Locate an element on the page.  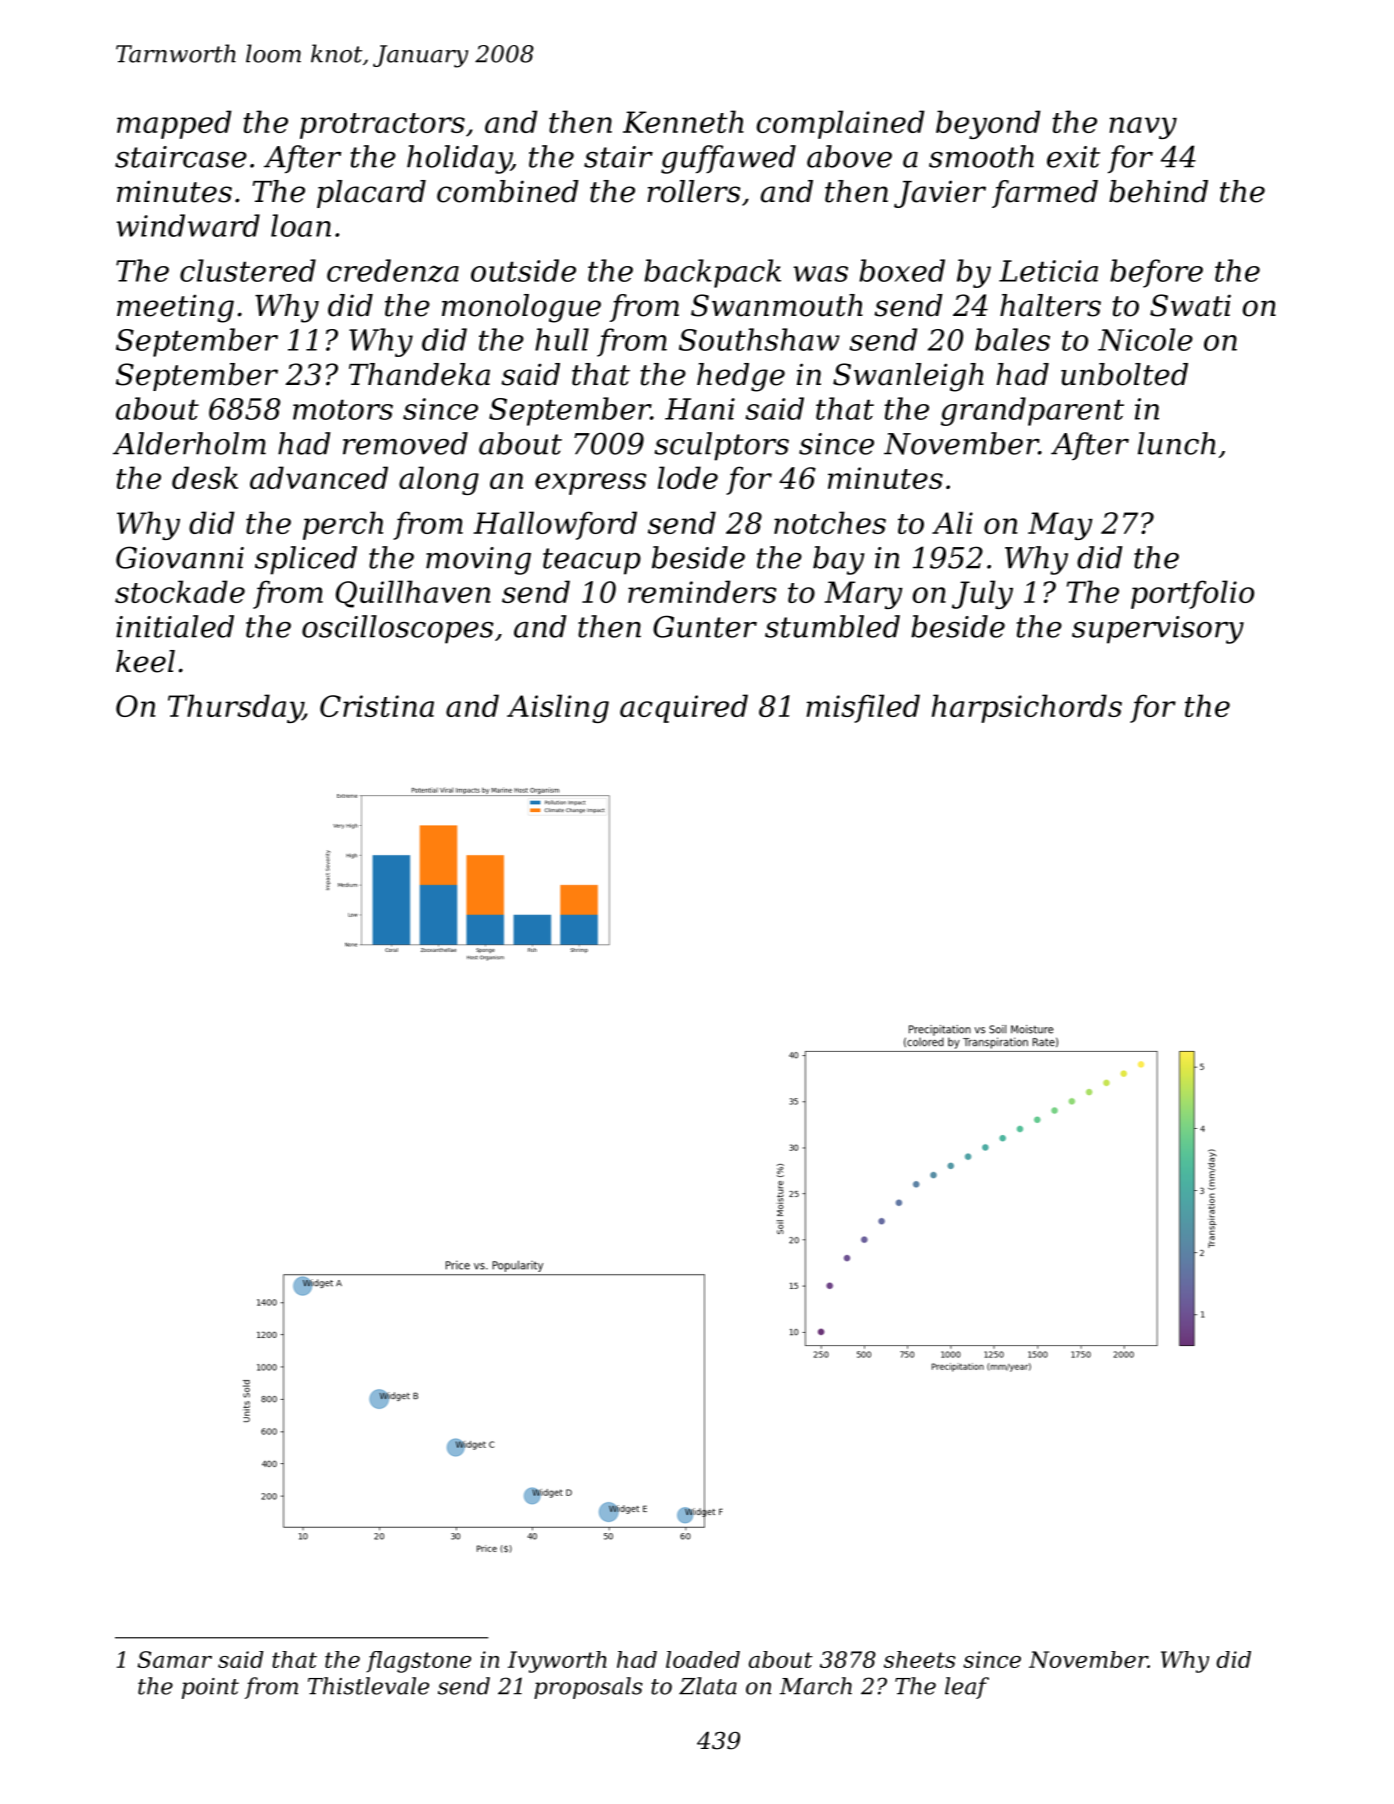
Quillhaven is located at coordinates (413, 594).
